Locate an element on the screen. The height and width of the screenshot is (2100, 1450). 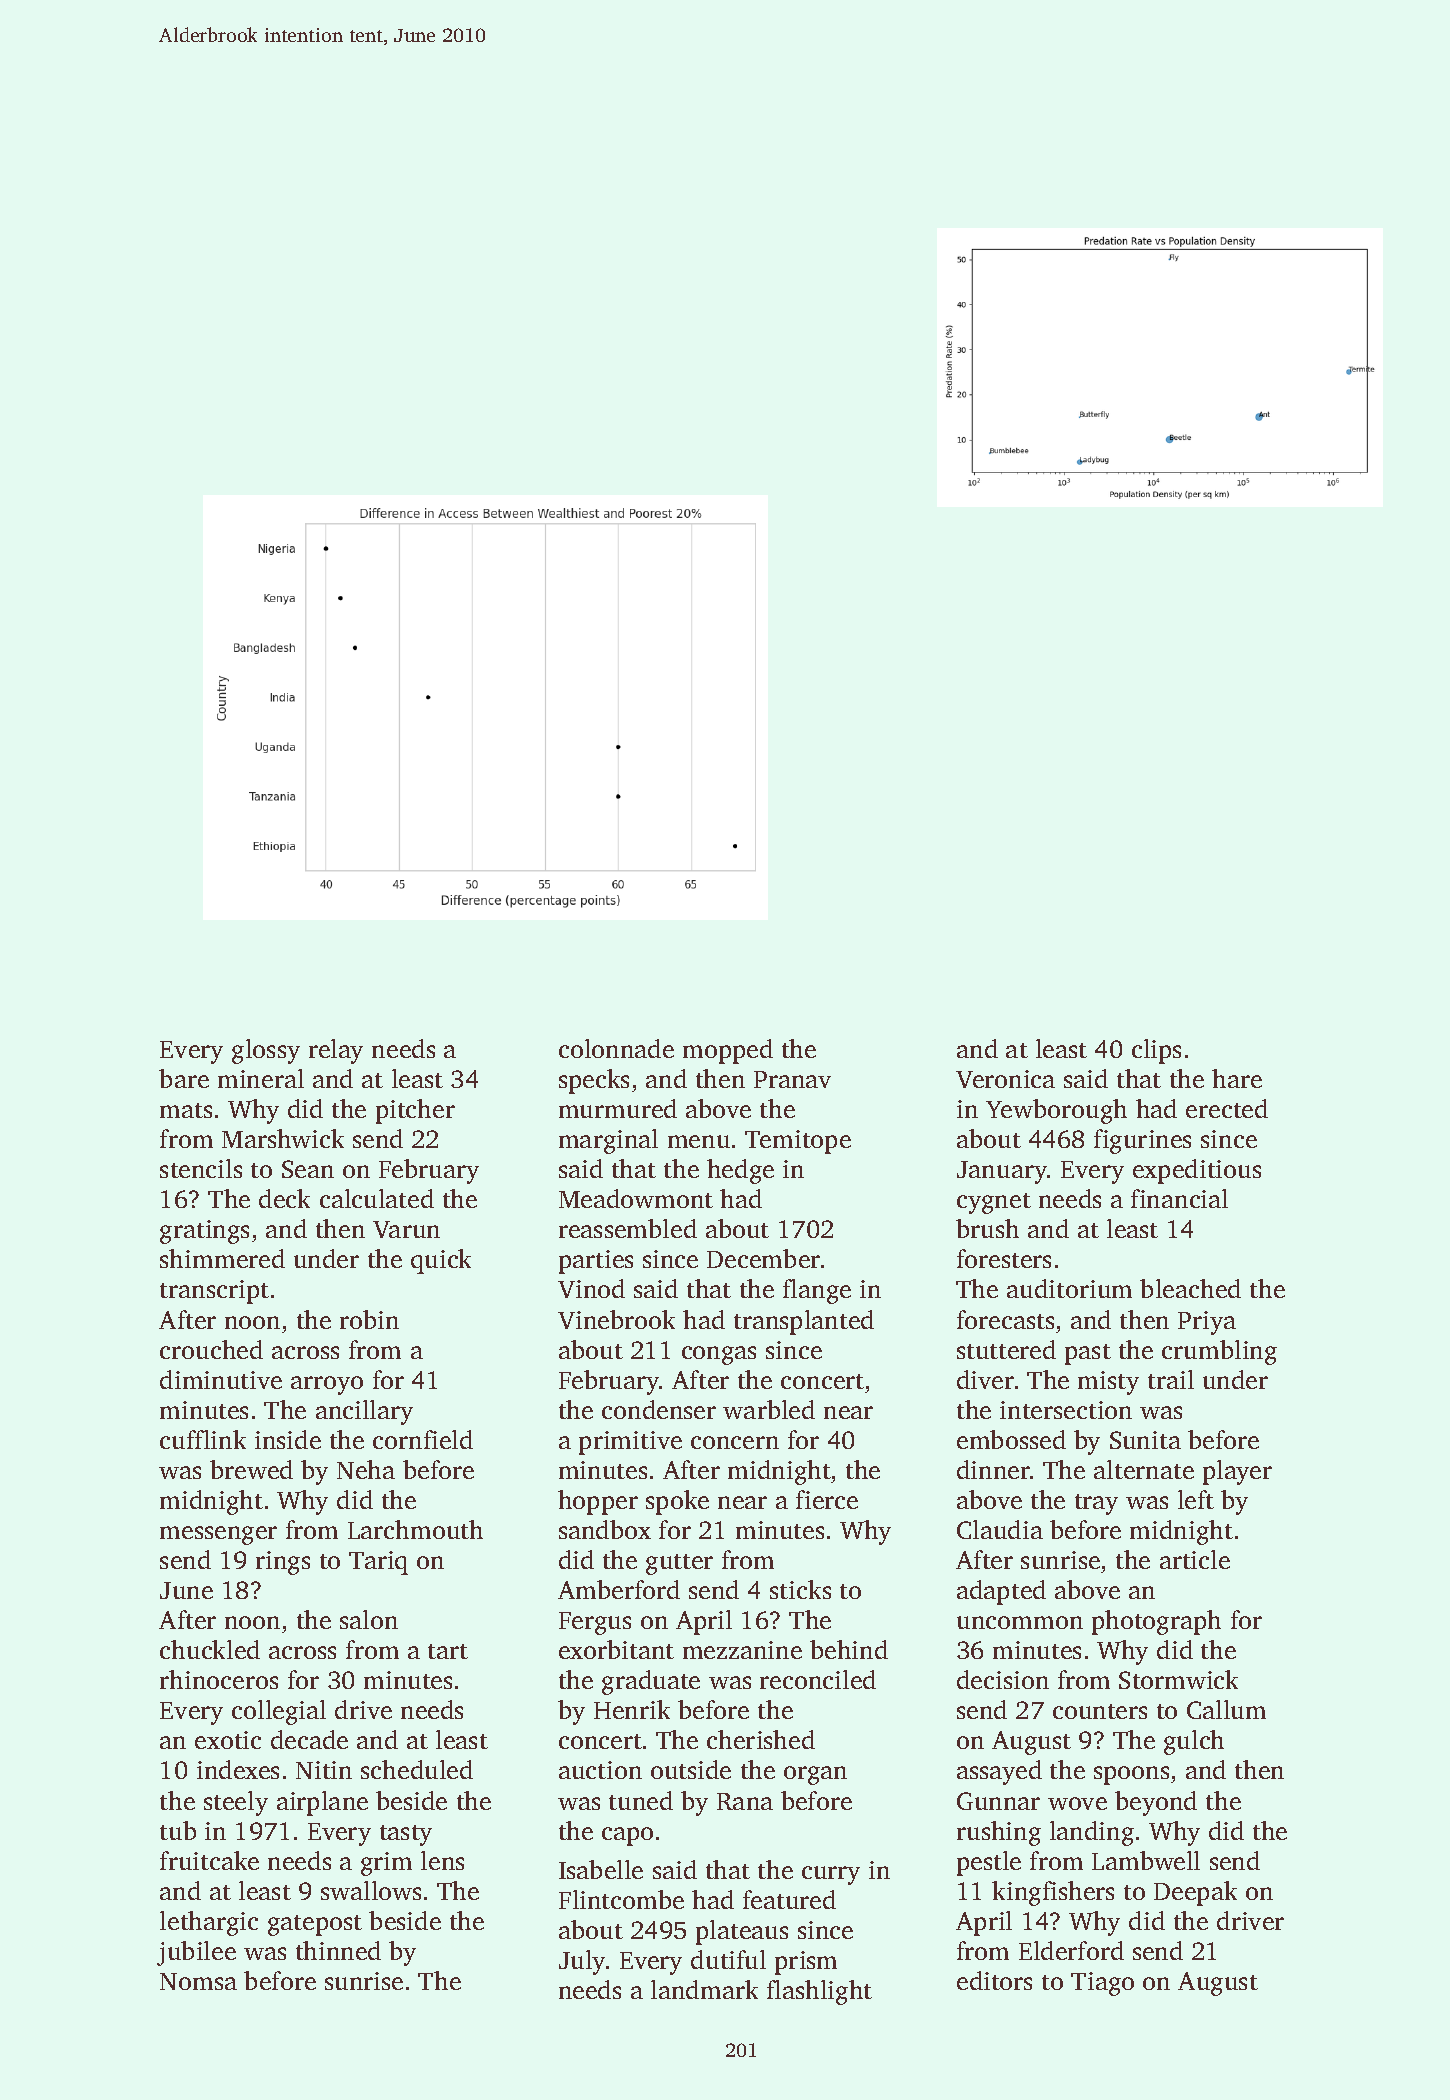
Tiago is located at coordinates (1102, 1984).
